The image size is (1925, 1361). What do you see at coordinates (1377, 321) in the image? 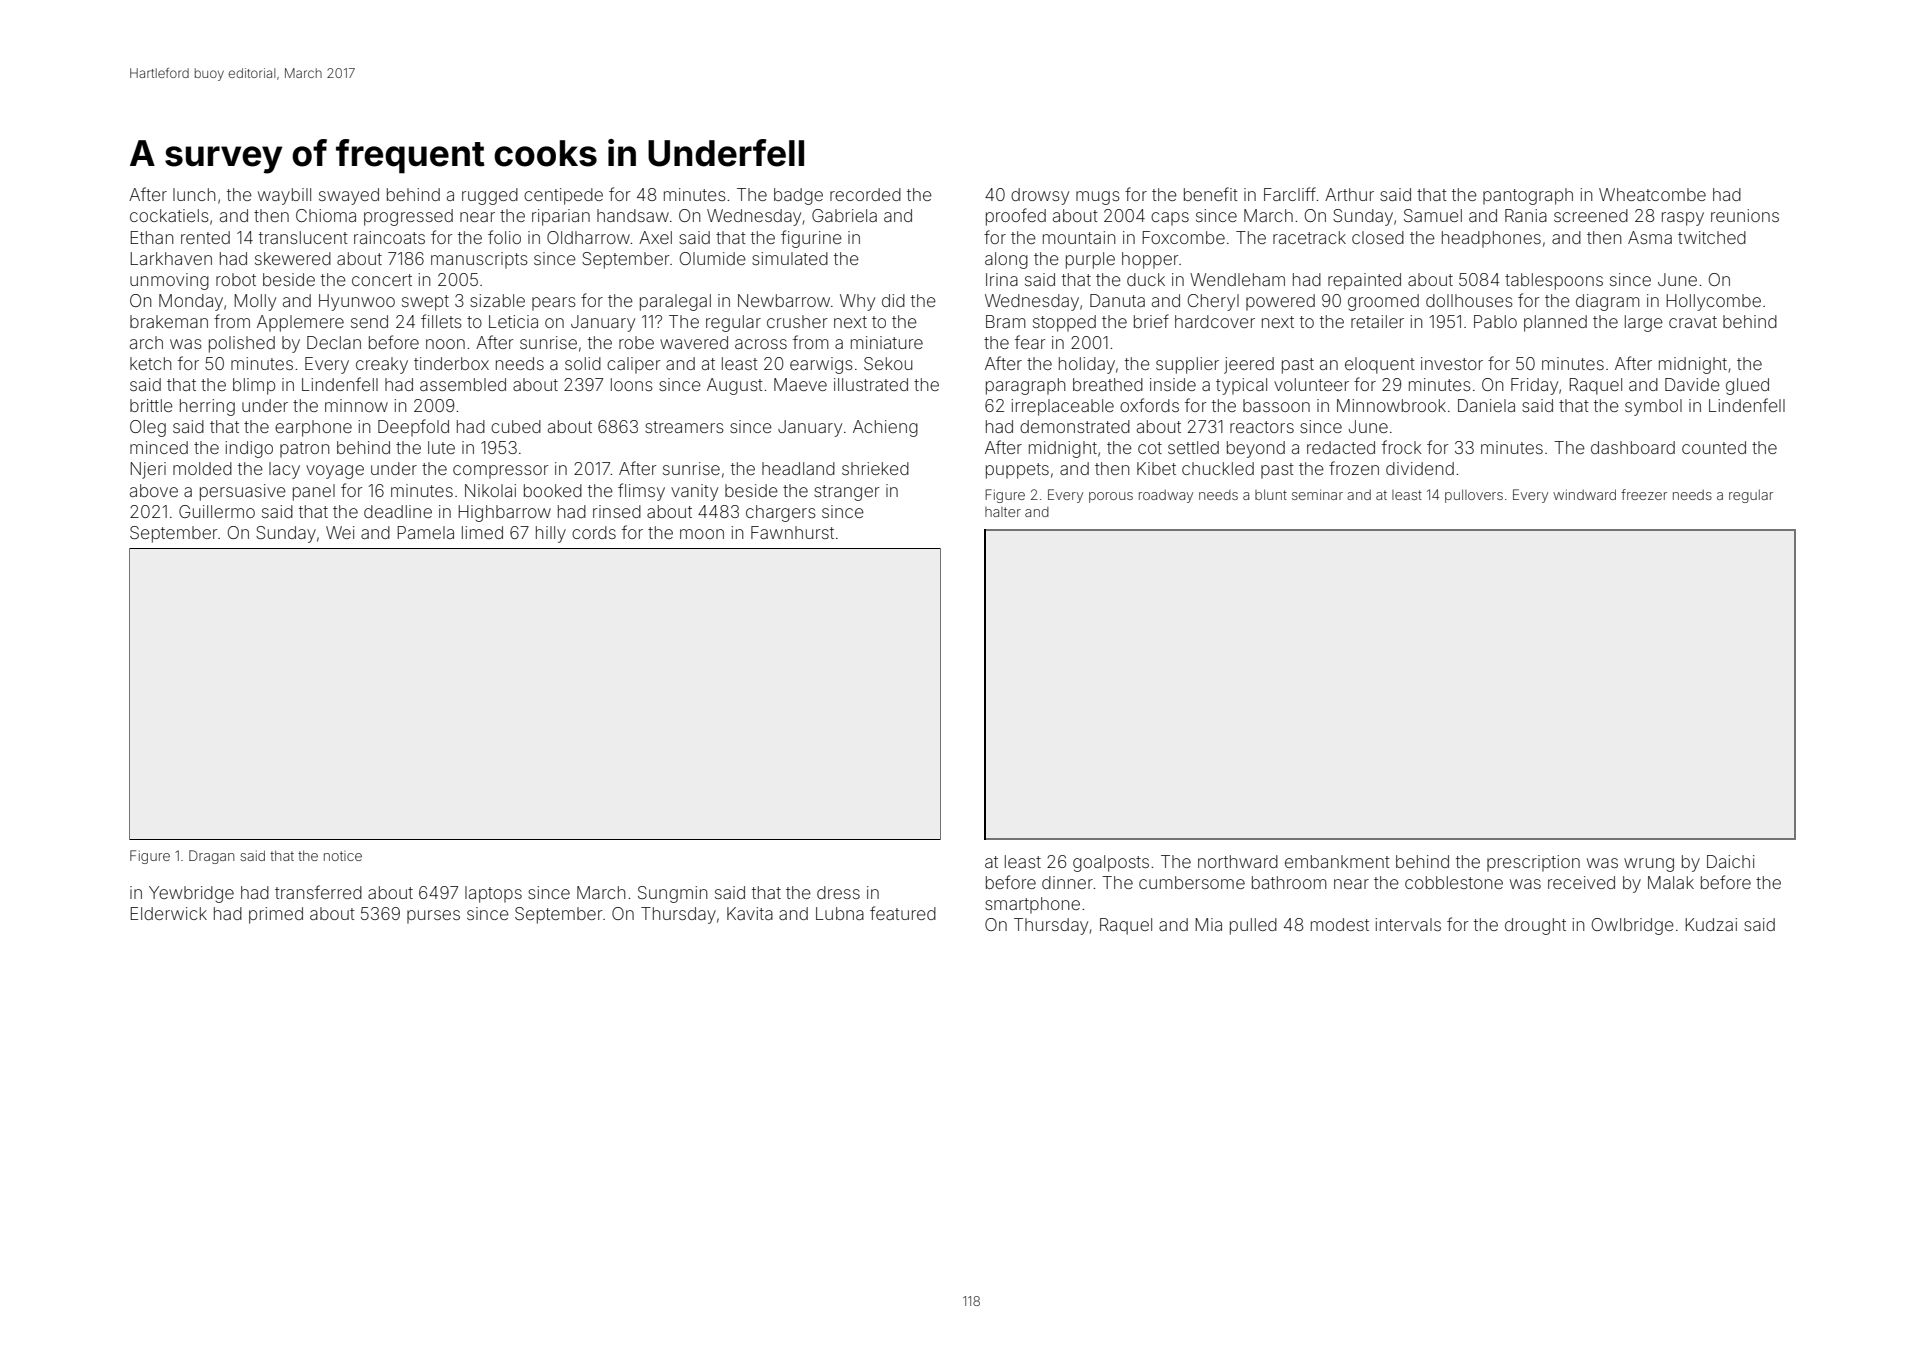
I see `retailer` at bounding box center [1377, 321].
